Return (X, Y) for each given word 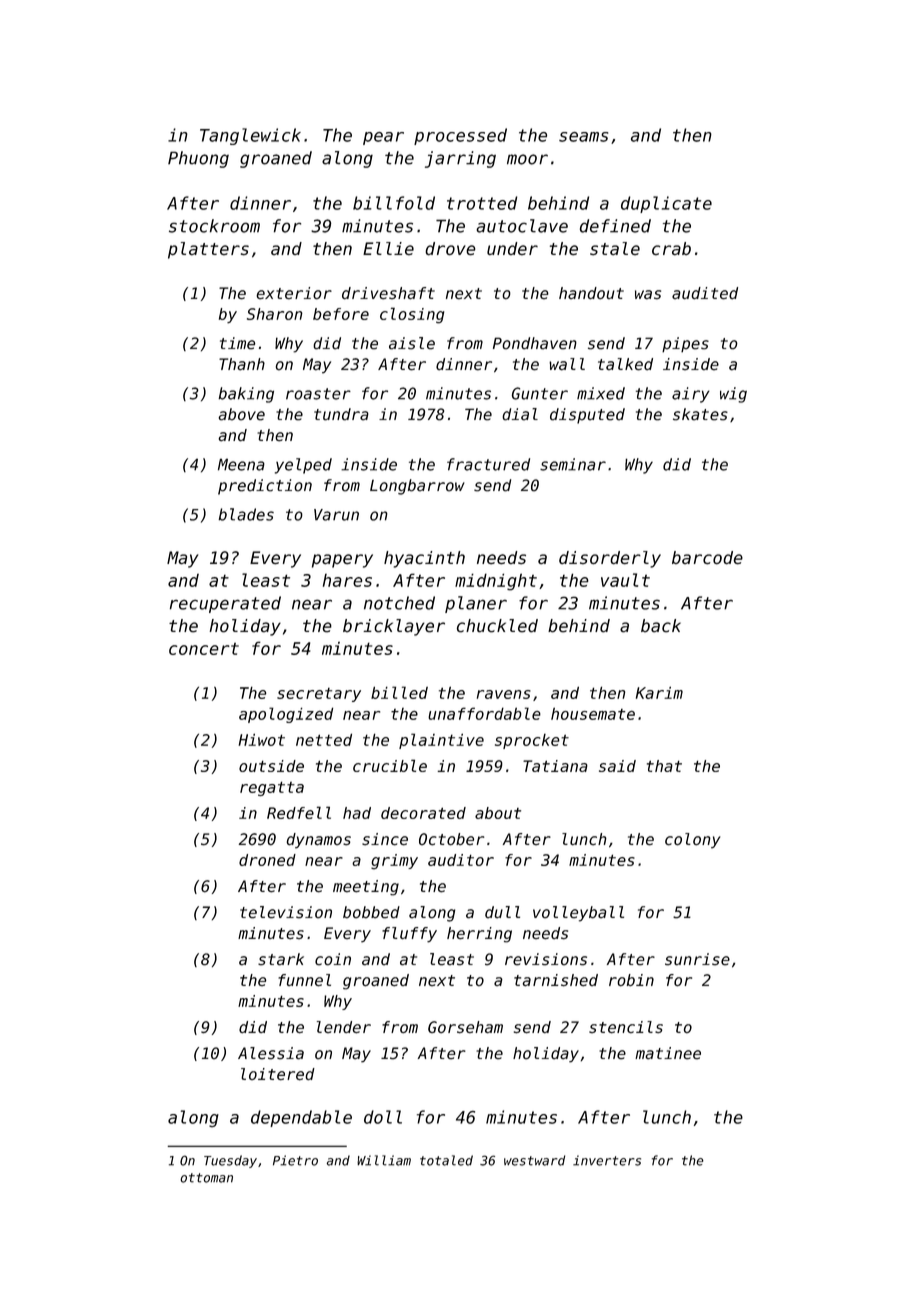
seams (583, 137)
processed (460, 136)
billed (399, 692)
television (286, 912)
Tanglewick (250, 136)
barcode (707, 558)
